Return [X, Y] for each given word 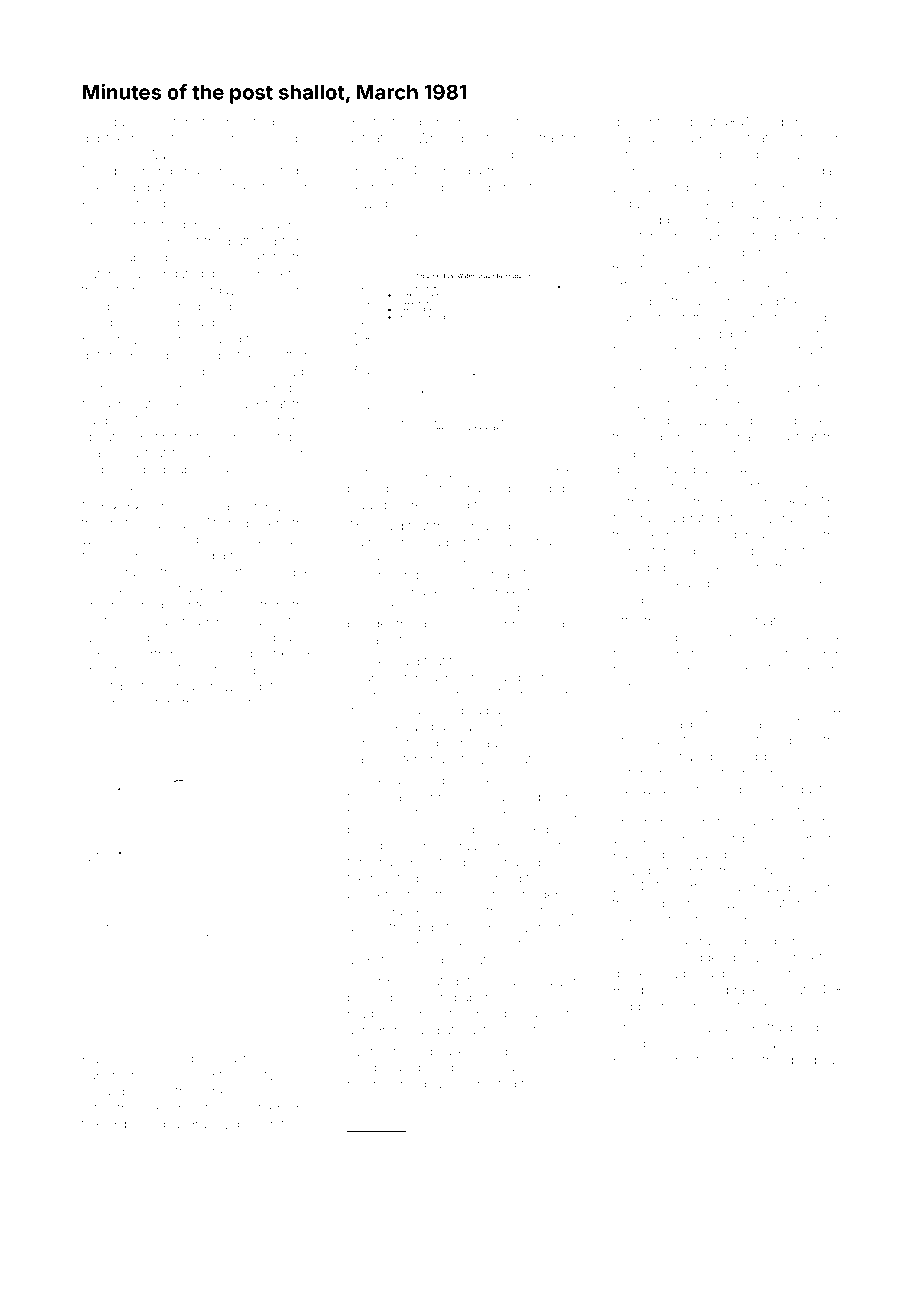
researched [763, 1131]
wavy [714, 423]
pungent [372, 831]
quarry [439, 1086]
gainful [367, 123]
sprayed [743, 991]
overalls [782, 519]
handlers [779, 122]
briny [234, 389]
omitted [476, 543]
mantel [189, 605]
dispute [435, 927]
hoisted [171, 1194]
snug [530, 474]
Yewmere [233, 138]
